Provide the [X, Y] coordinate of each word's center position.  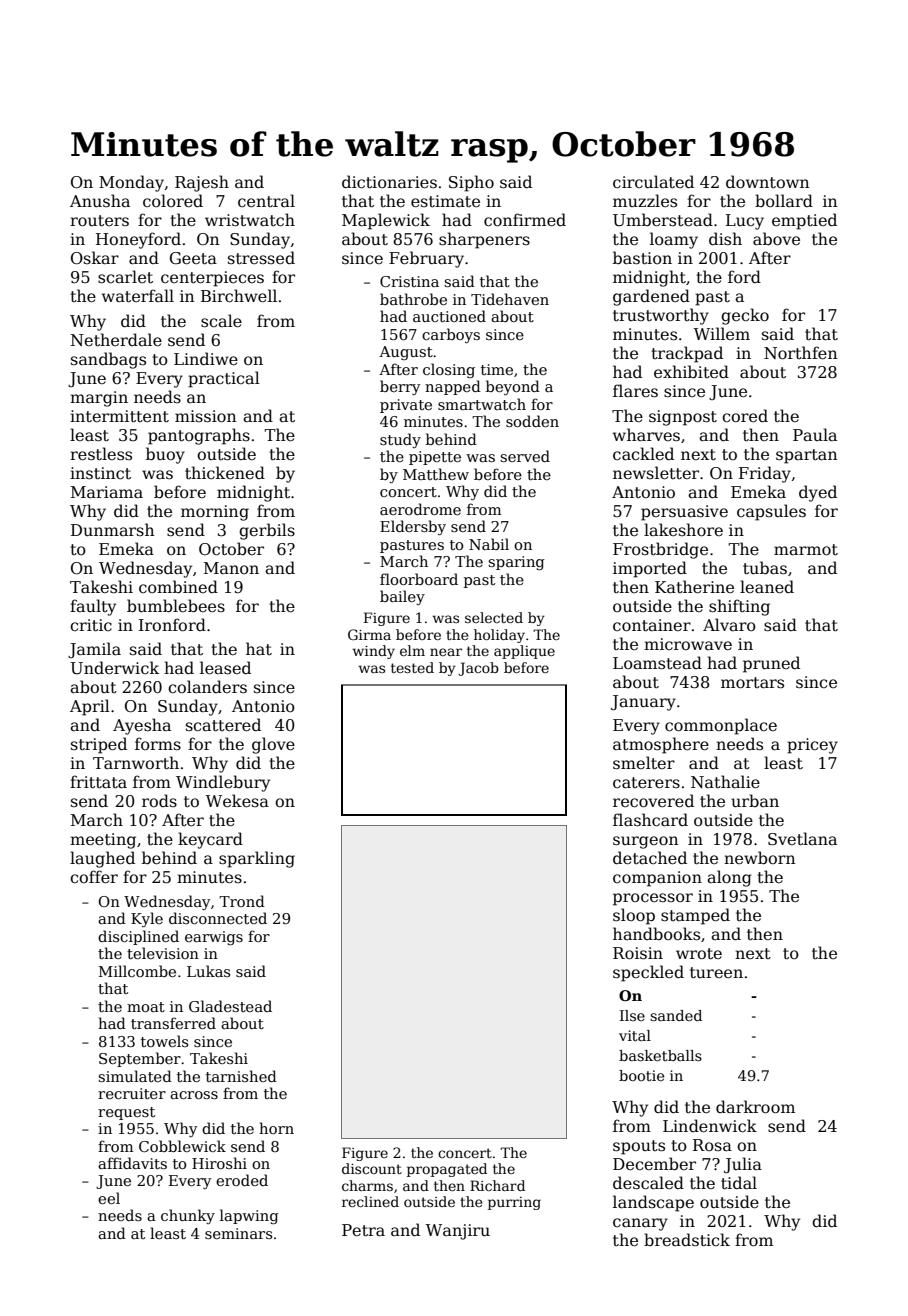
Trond [242, 901]
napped [453, 387]
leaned [767, 587]
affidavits [132, 1163]
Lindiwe [206, 359]
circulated [653, 181]
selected [494, 617]
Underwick [114, 668]
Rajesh [202, 183]
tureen [716, 972]
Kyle [147, 919]
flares [635, 391]
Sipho [471, 183]
